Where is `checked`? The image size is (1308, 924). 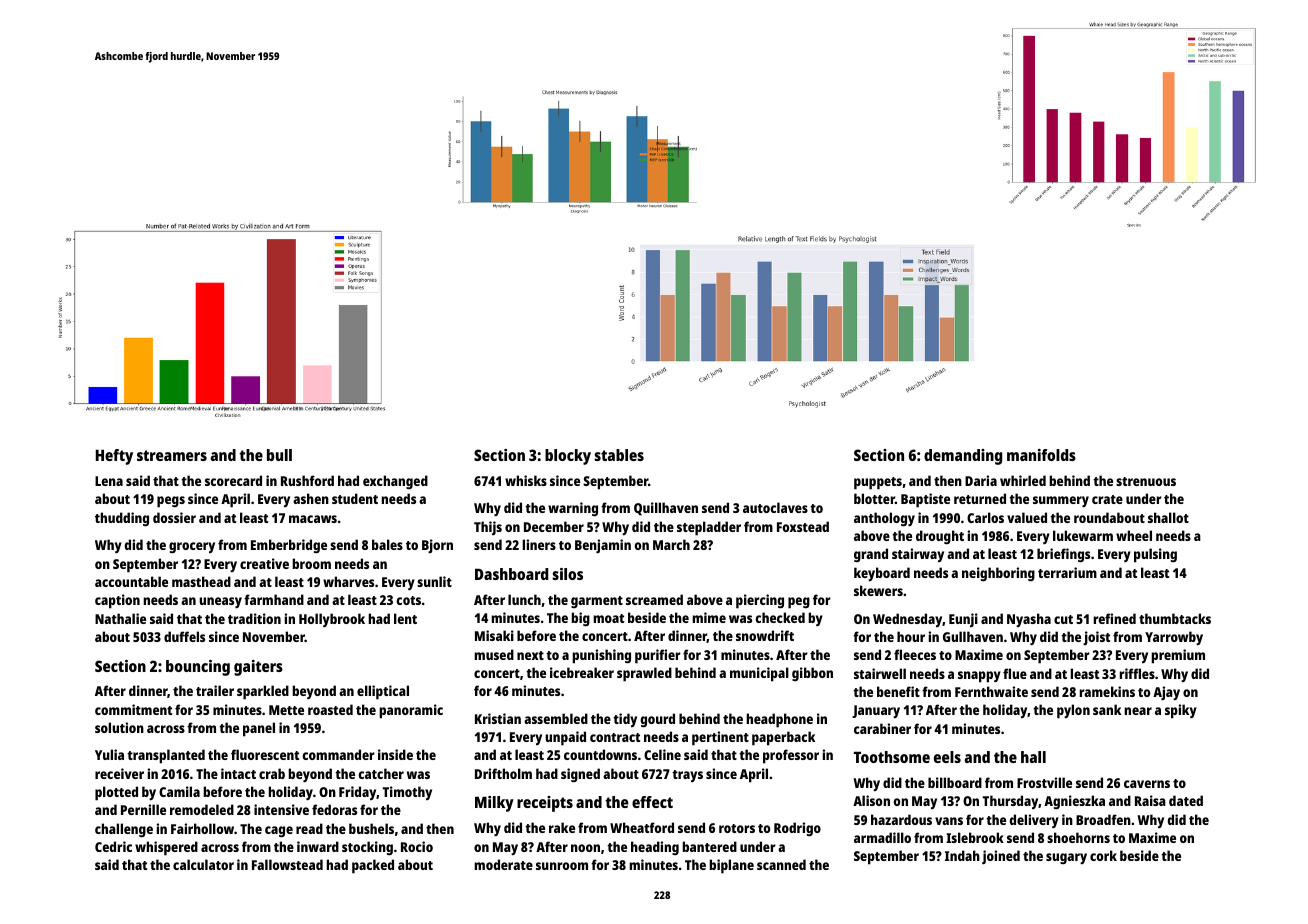 checked is located at coordinates (780, 617).
